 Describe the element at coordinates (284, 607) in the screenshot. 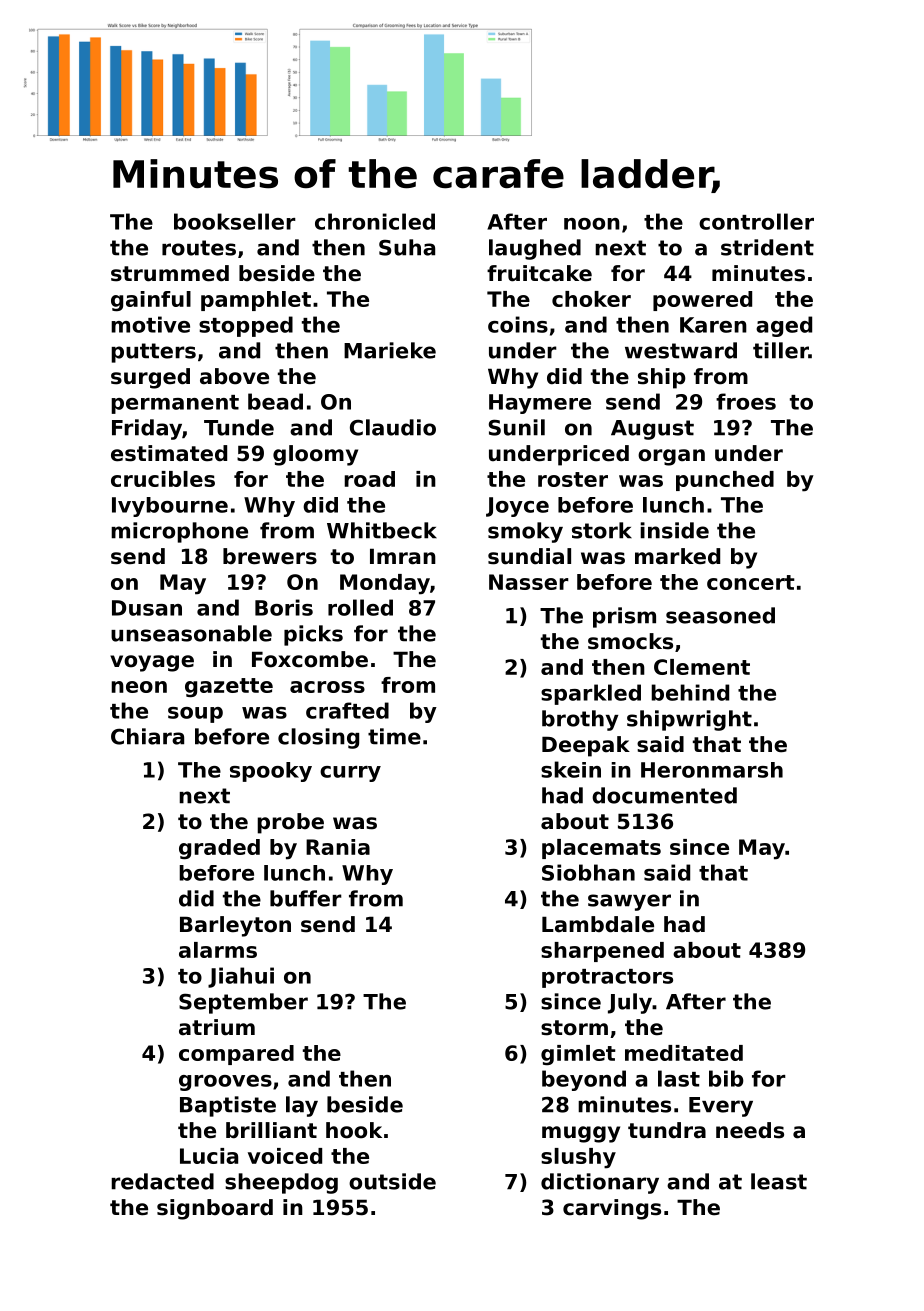

I see `Boris` at that location.
